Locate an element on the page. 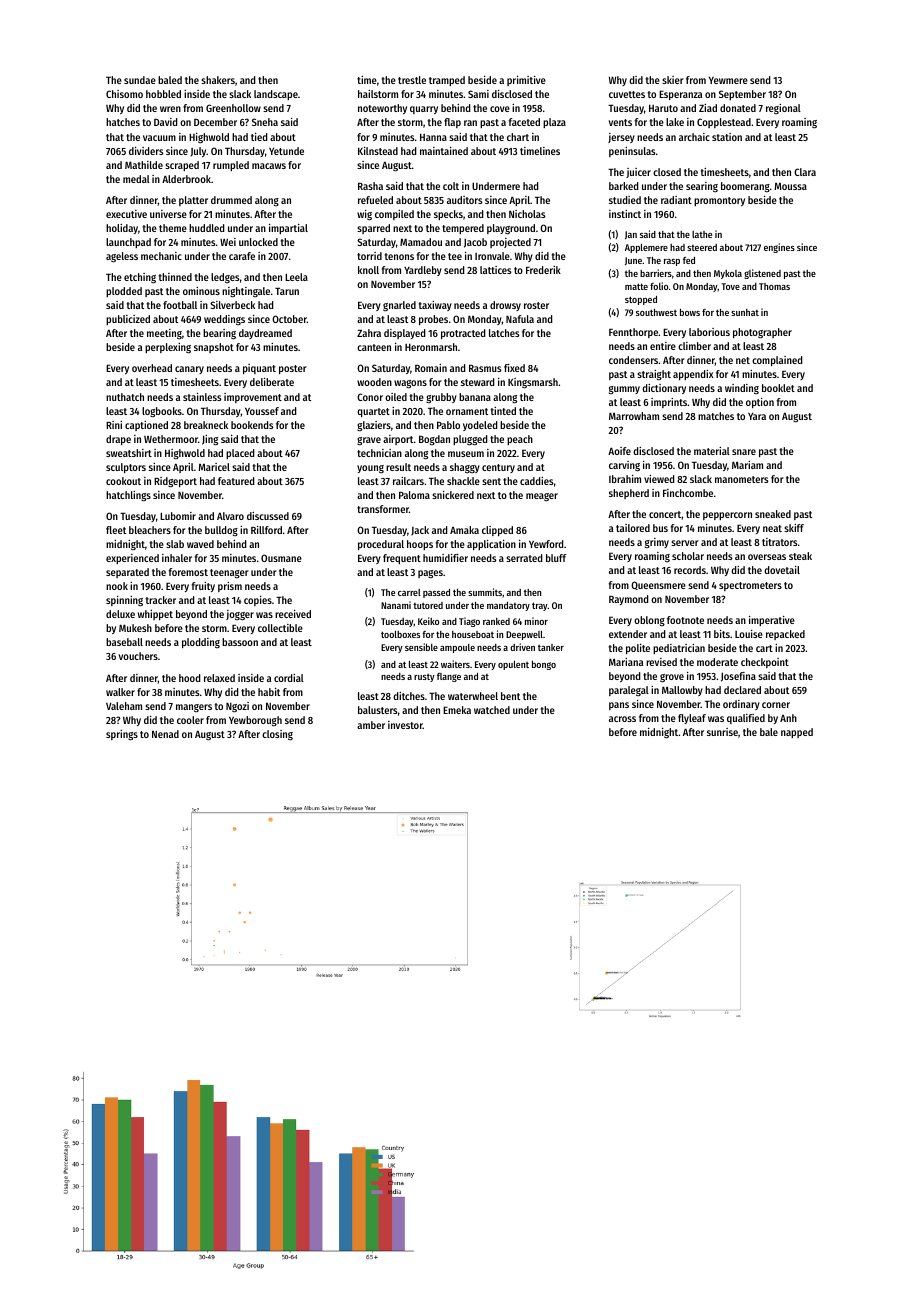  lake is located at coordinates (675, 122).
